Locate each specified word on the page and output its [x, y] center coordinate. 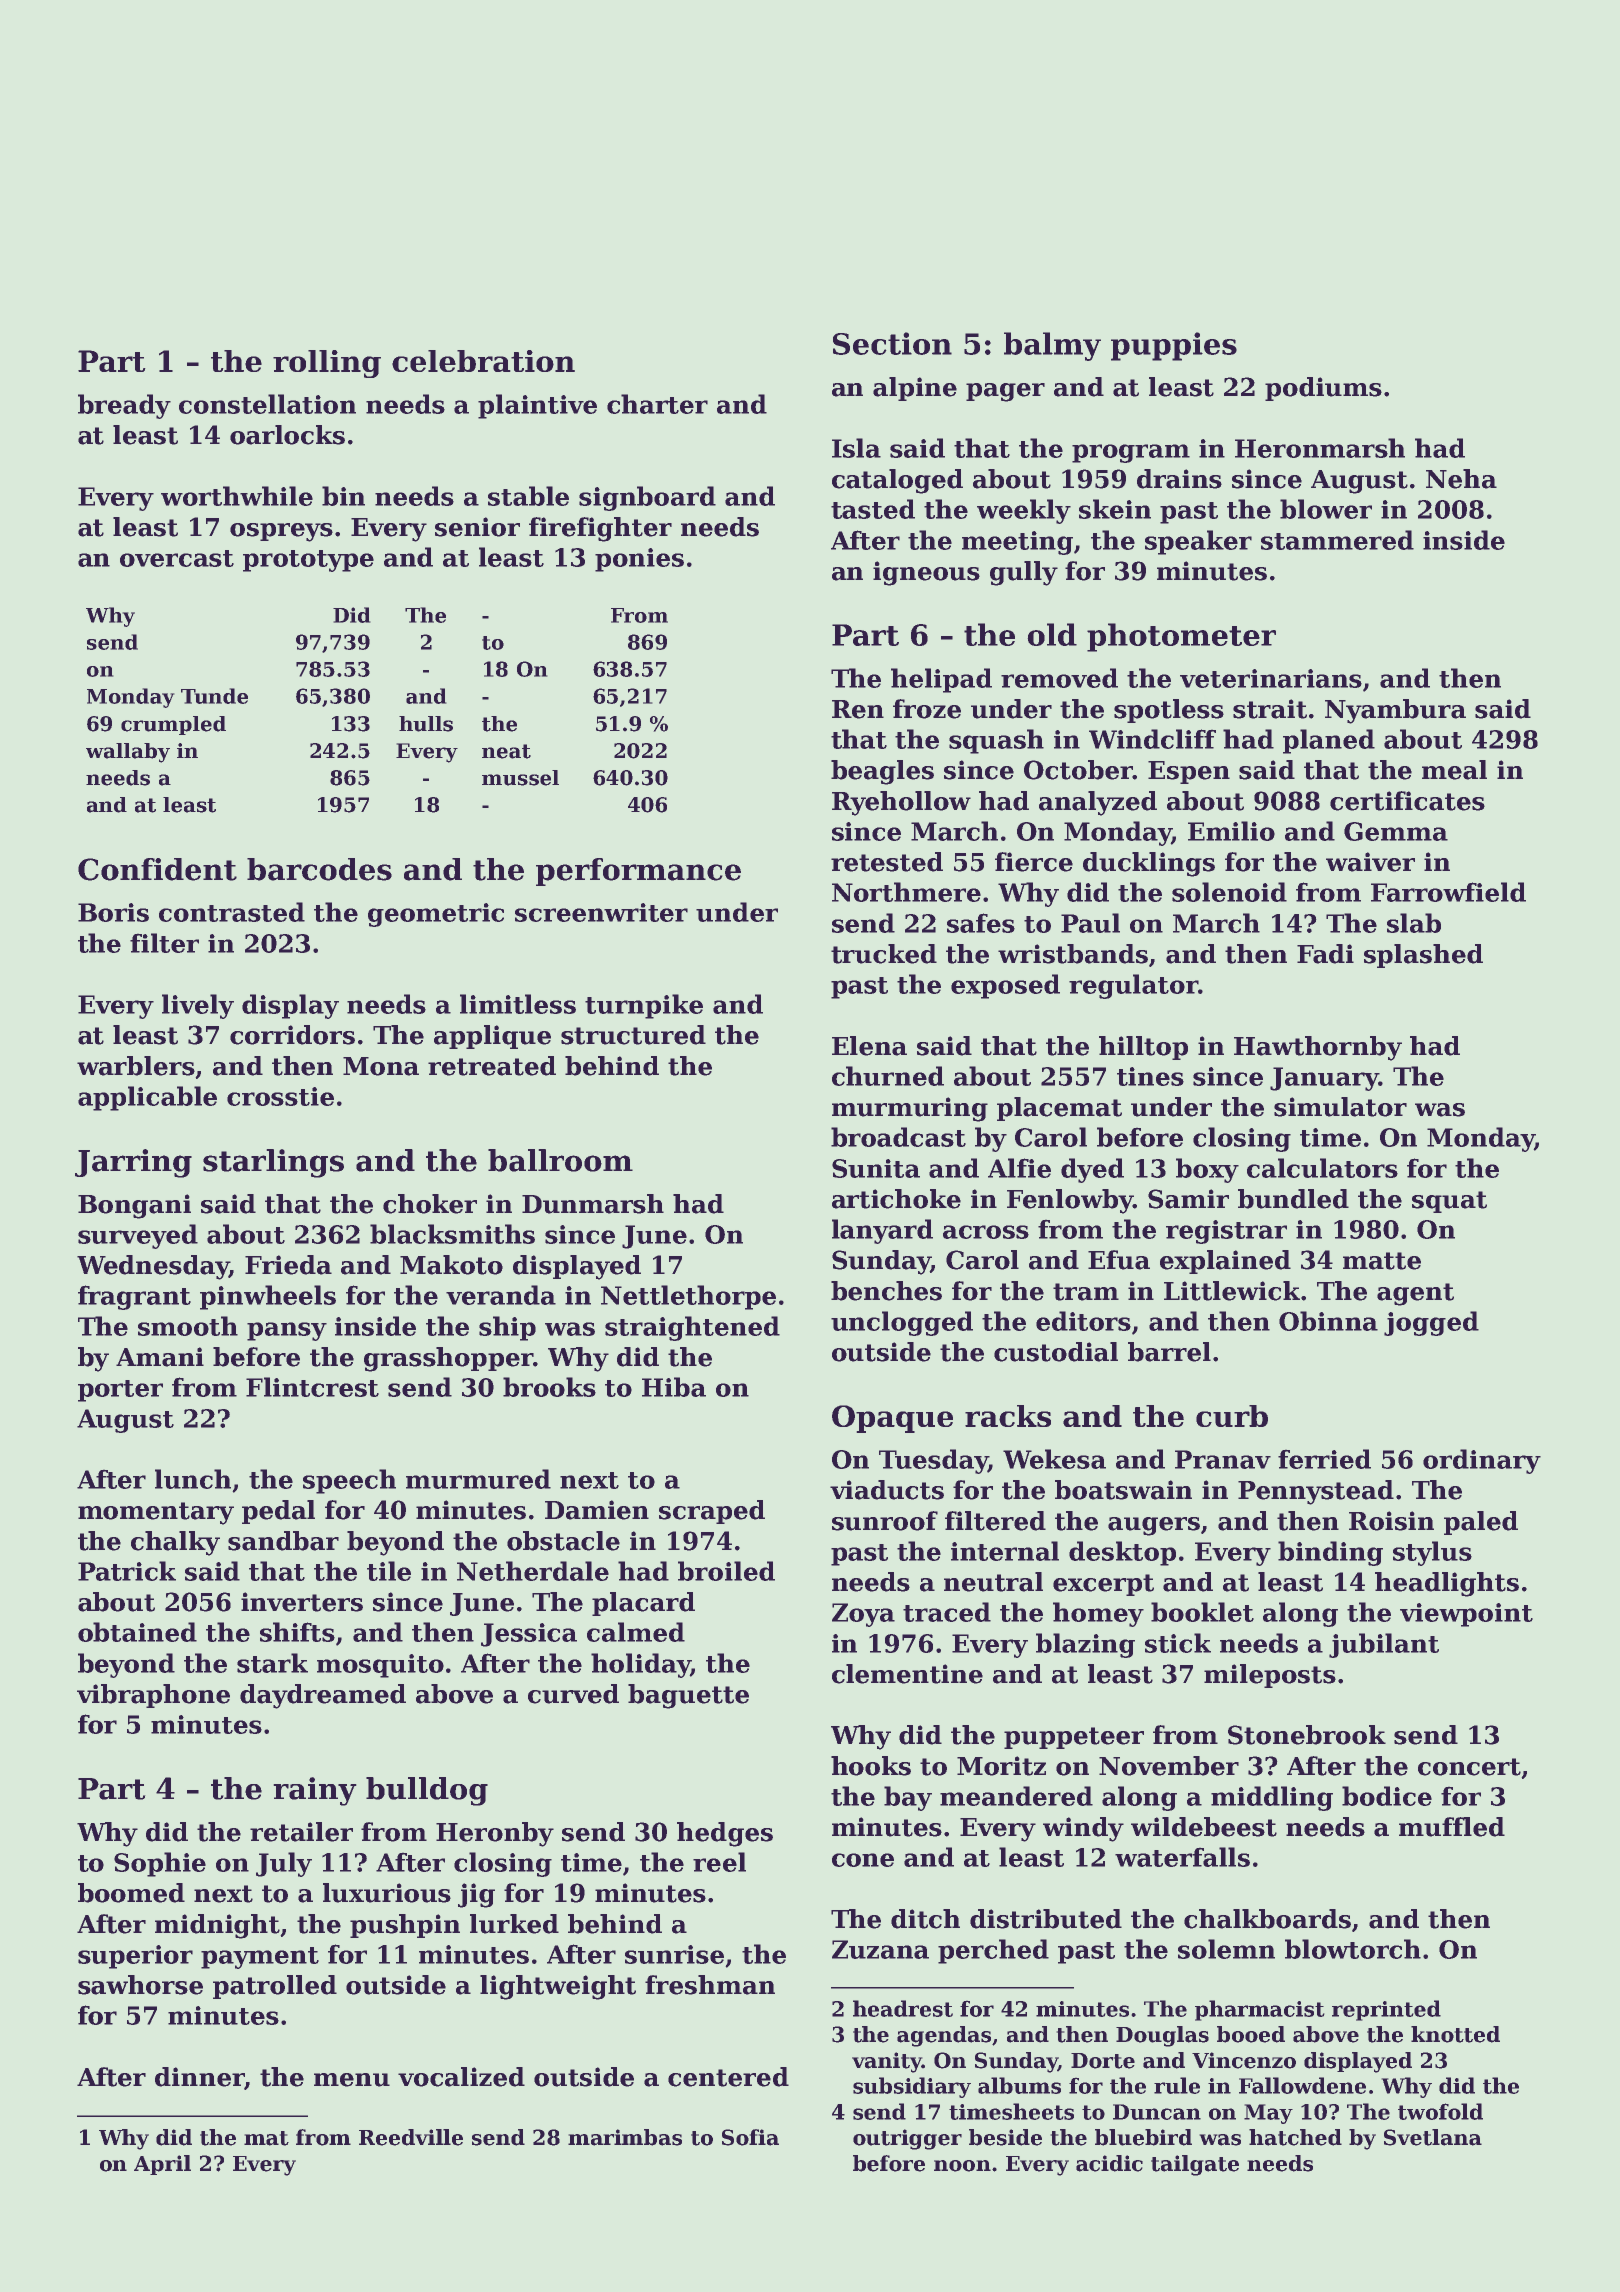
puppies [1174, 346]
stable [528, 496]
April [162, 2165]
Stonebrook [1307, 1735]
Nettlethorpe [688, 1297]
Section [892, 343]
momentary [156, 1513]
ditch [925, 1919]
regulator [1133, 986]
